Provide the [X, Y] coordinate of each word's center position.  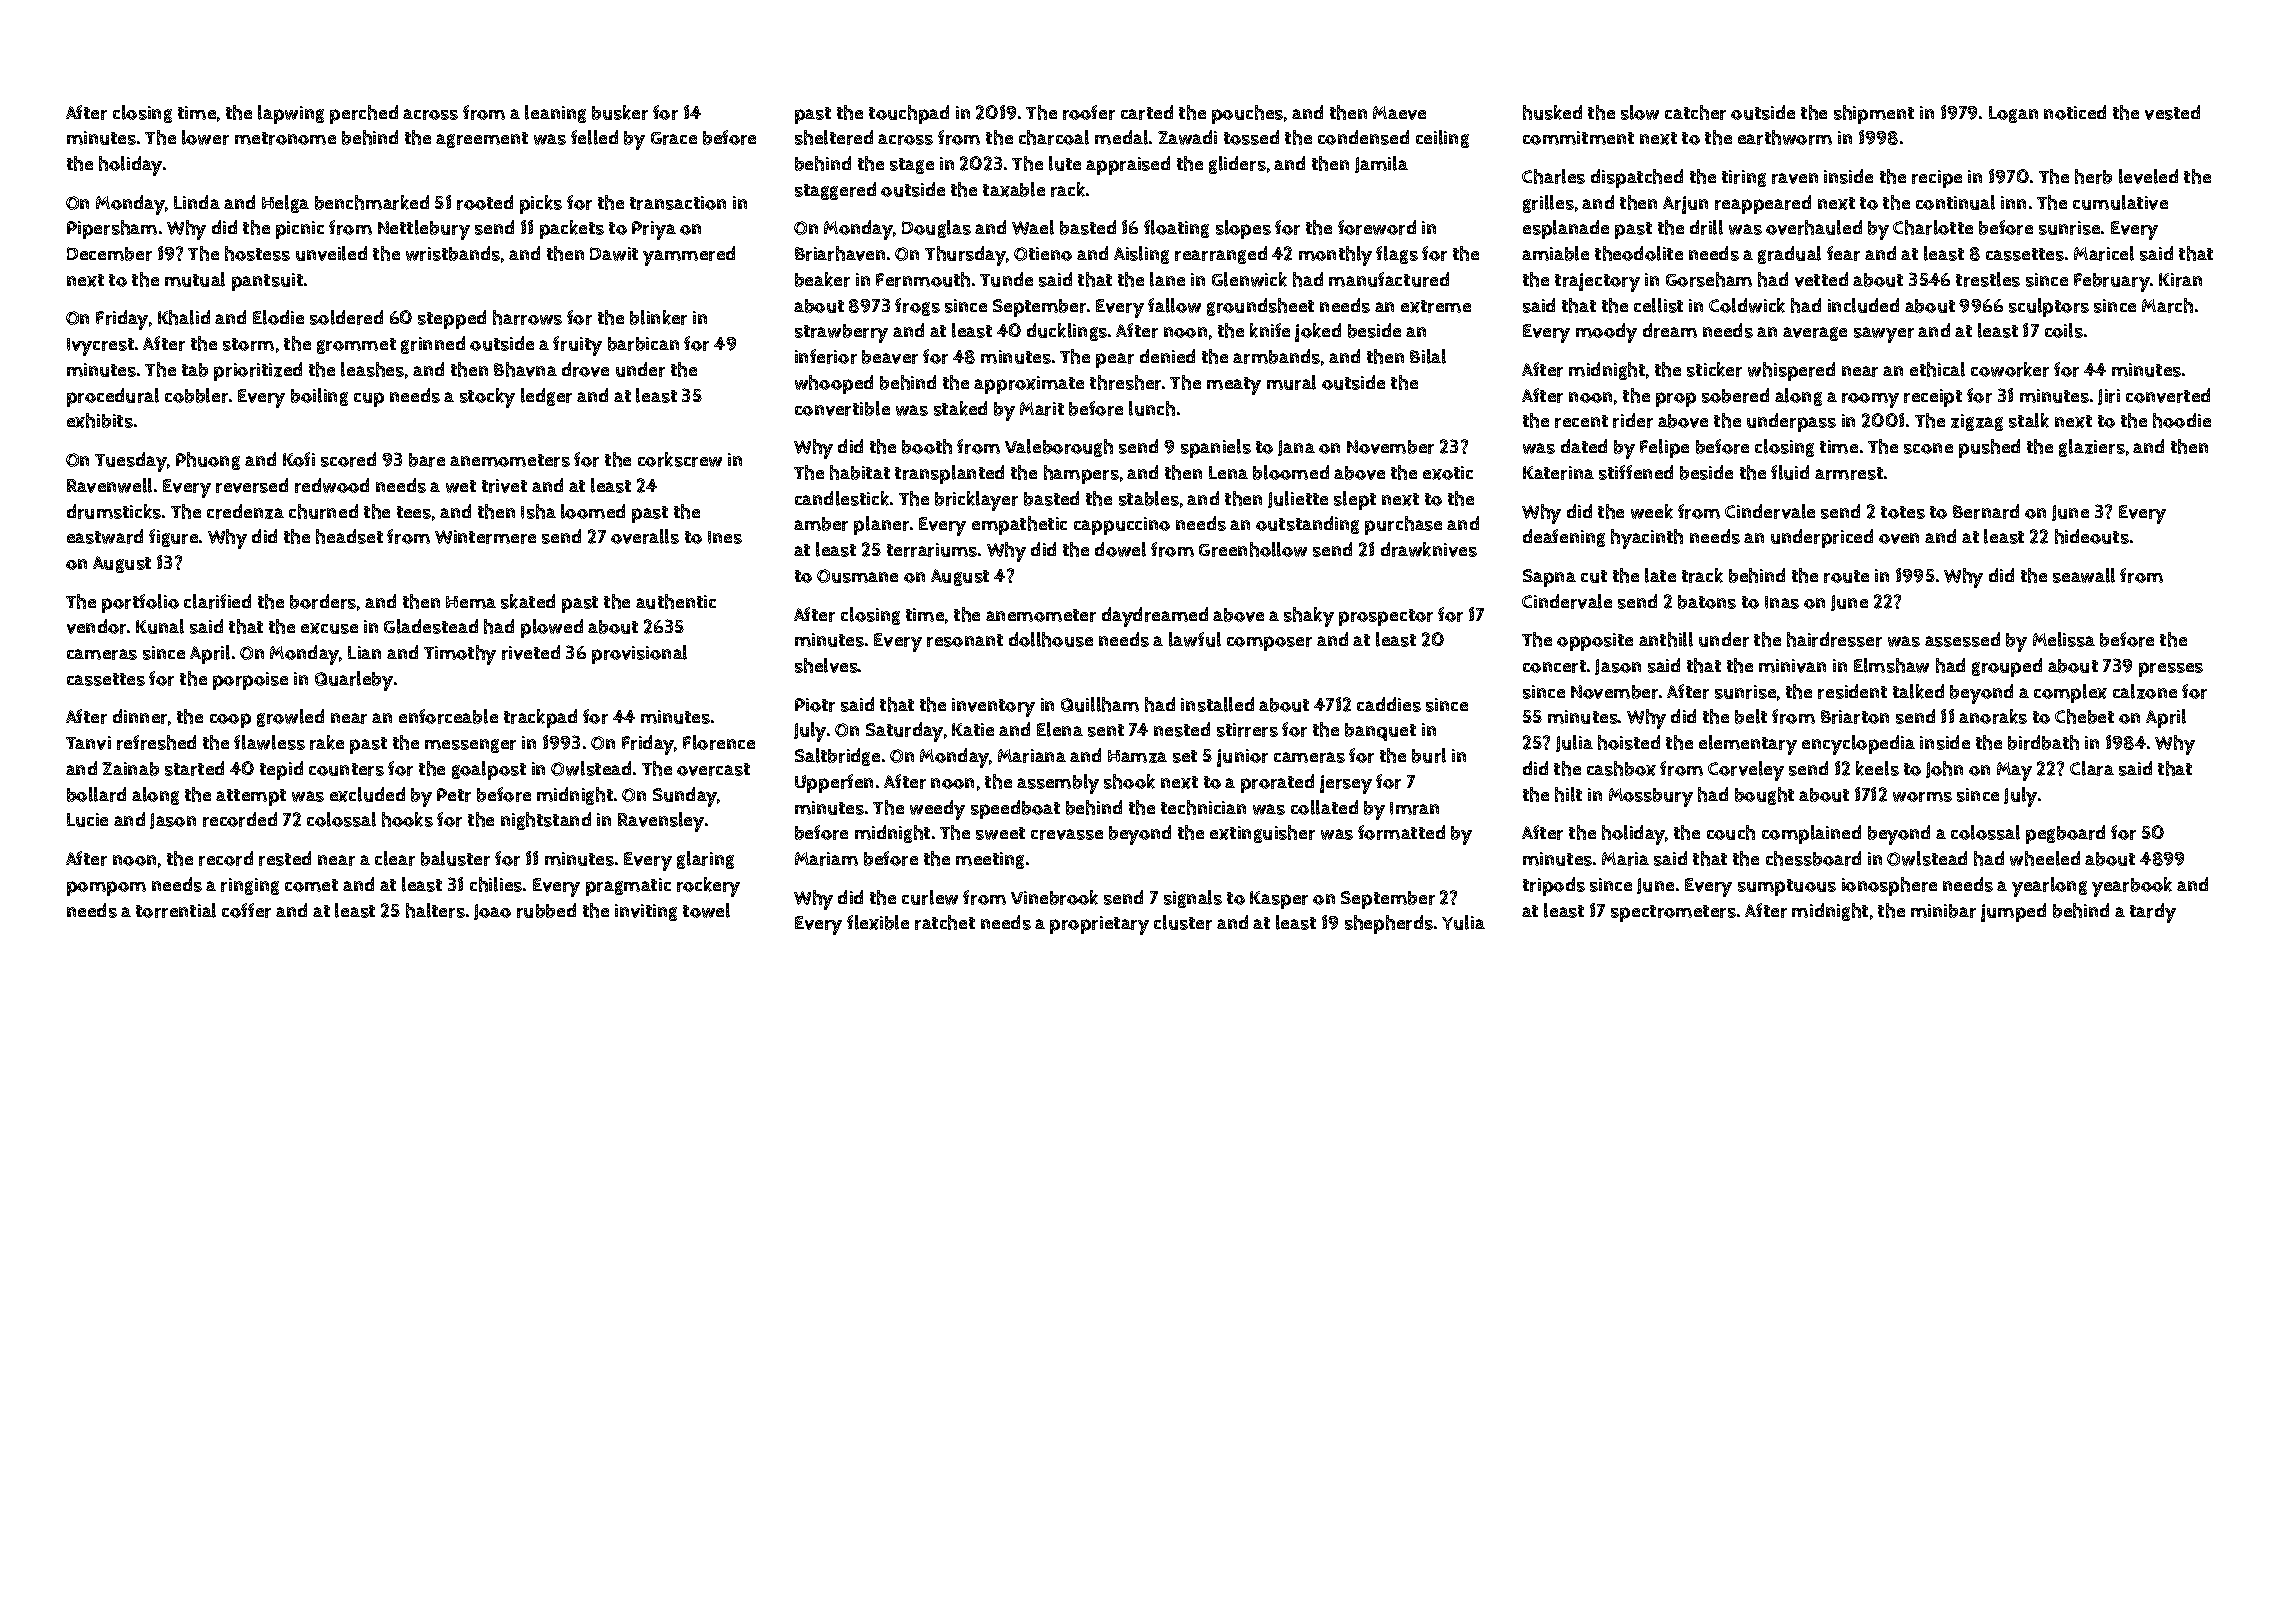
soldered [346, 317]
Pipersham [112, 229]
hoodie [2182, 420]
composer [1269, 643]
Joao [492, 912]
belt [1751, 716]
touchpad [909, 114]
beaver [890, 357]
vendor [96, 626]
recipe [1937, 179]
